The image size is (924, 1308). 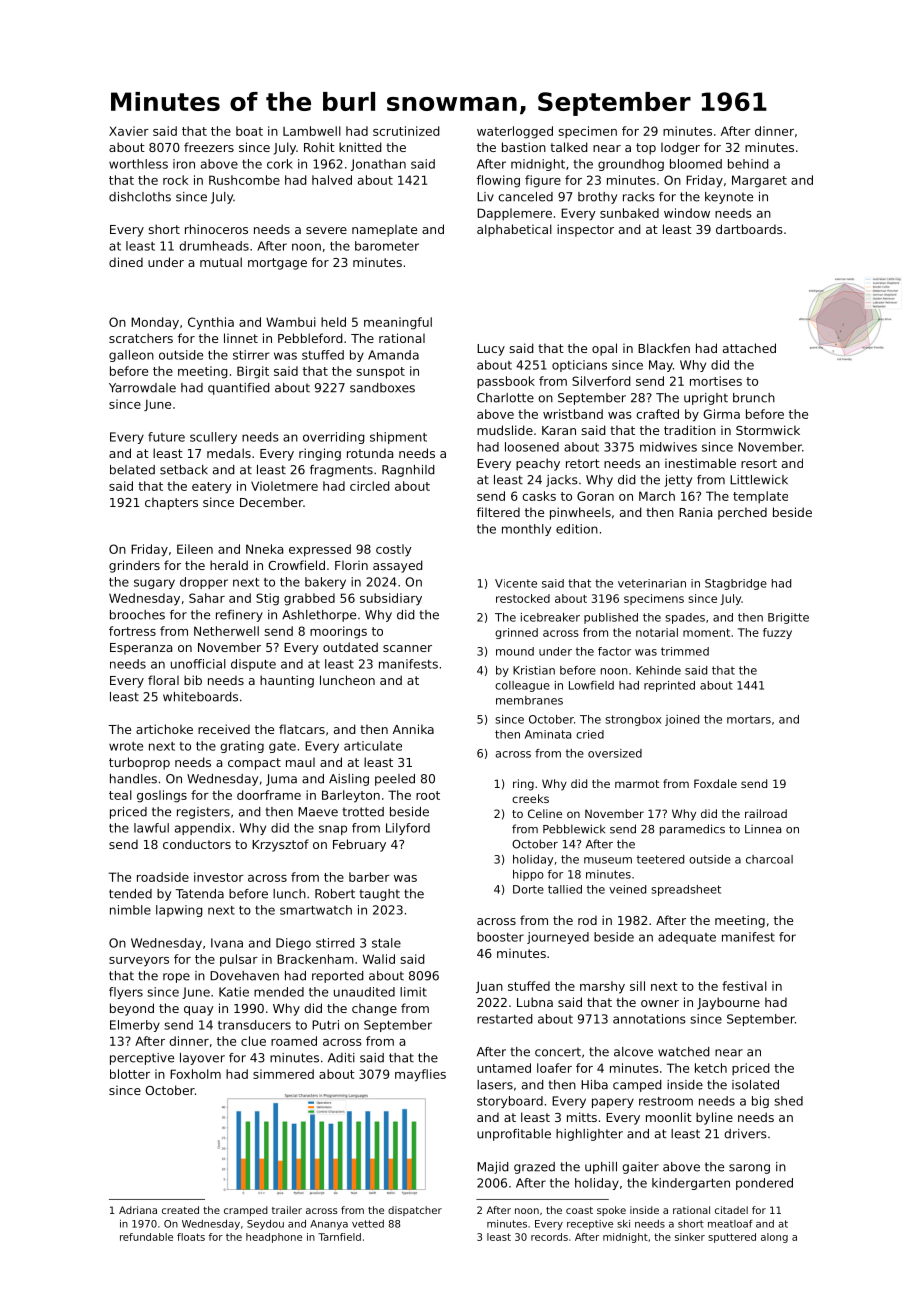 I want to click on tended, so click(x=130, y=894).
